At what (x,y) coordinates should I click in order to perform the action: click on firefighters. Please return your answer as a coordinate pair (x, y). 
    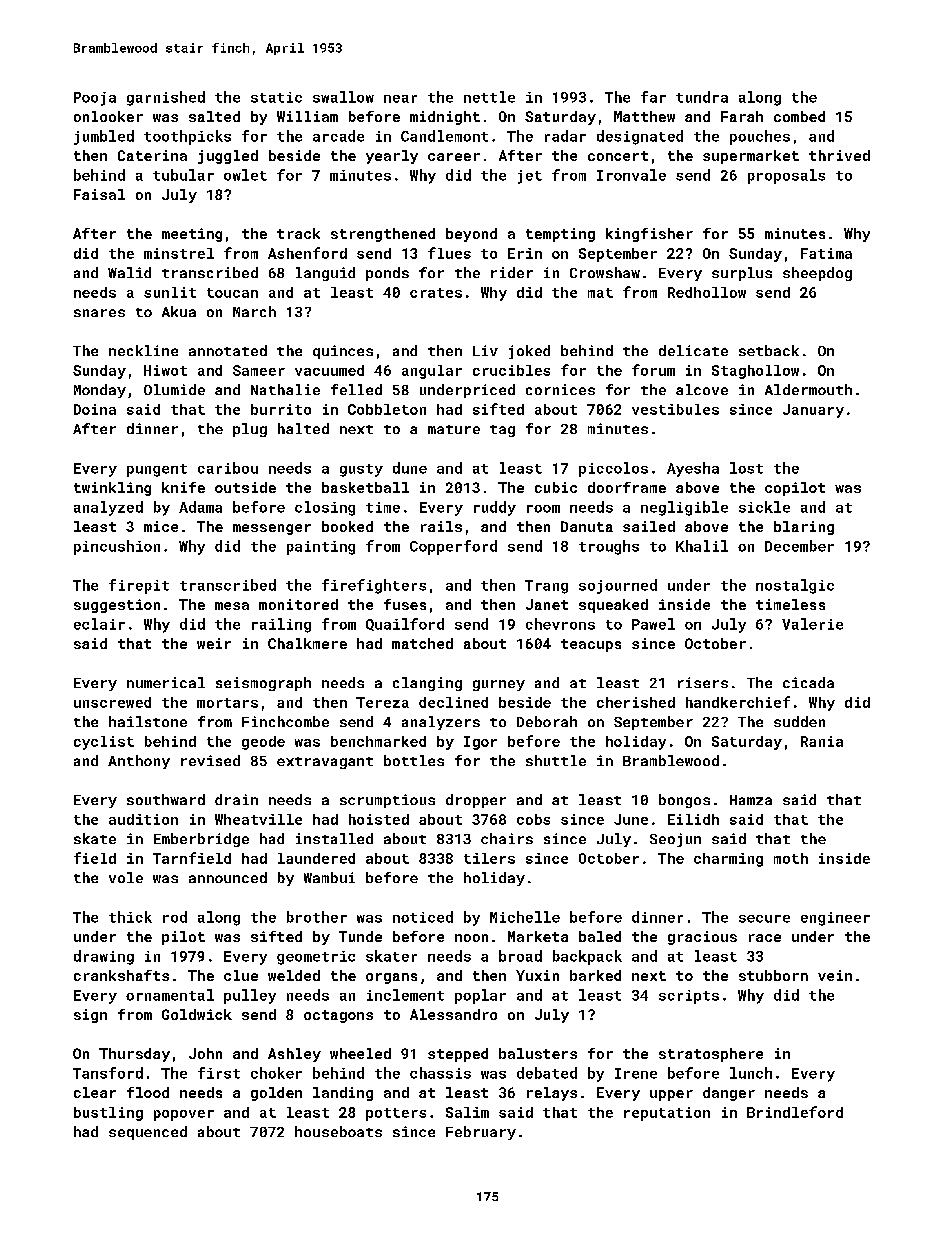
    Looking at the image, I should click on (374, 586).
